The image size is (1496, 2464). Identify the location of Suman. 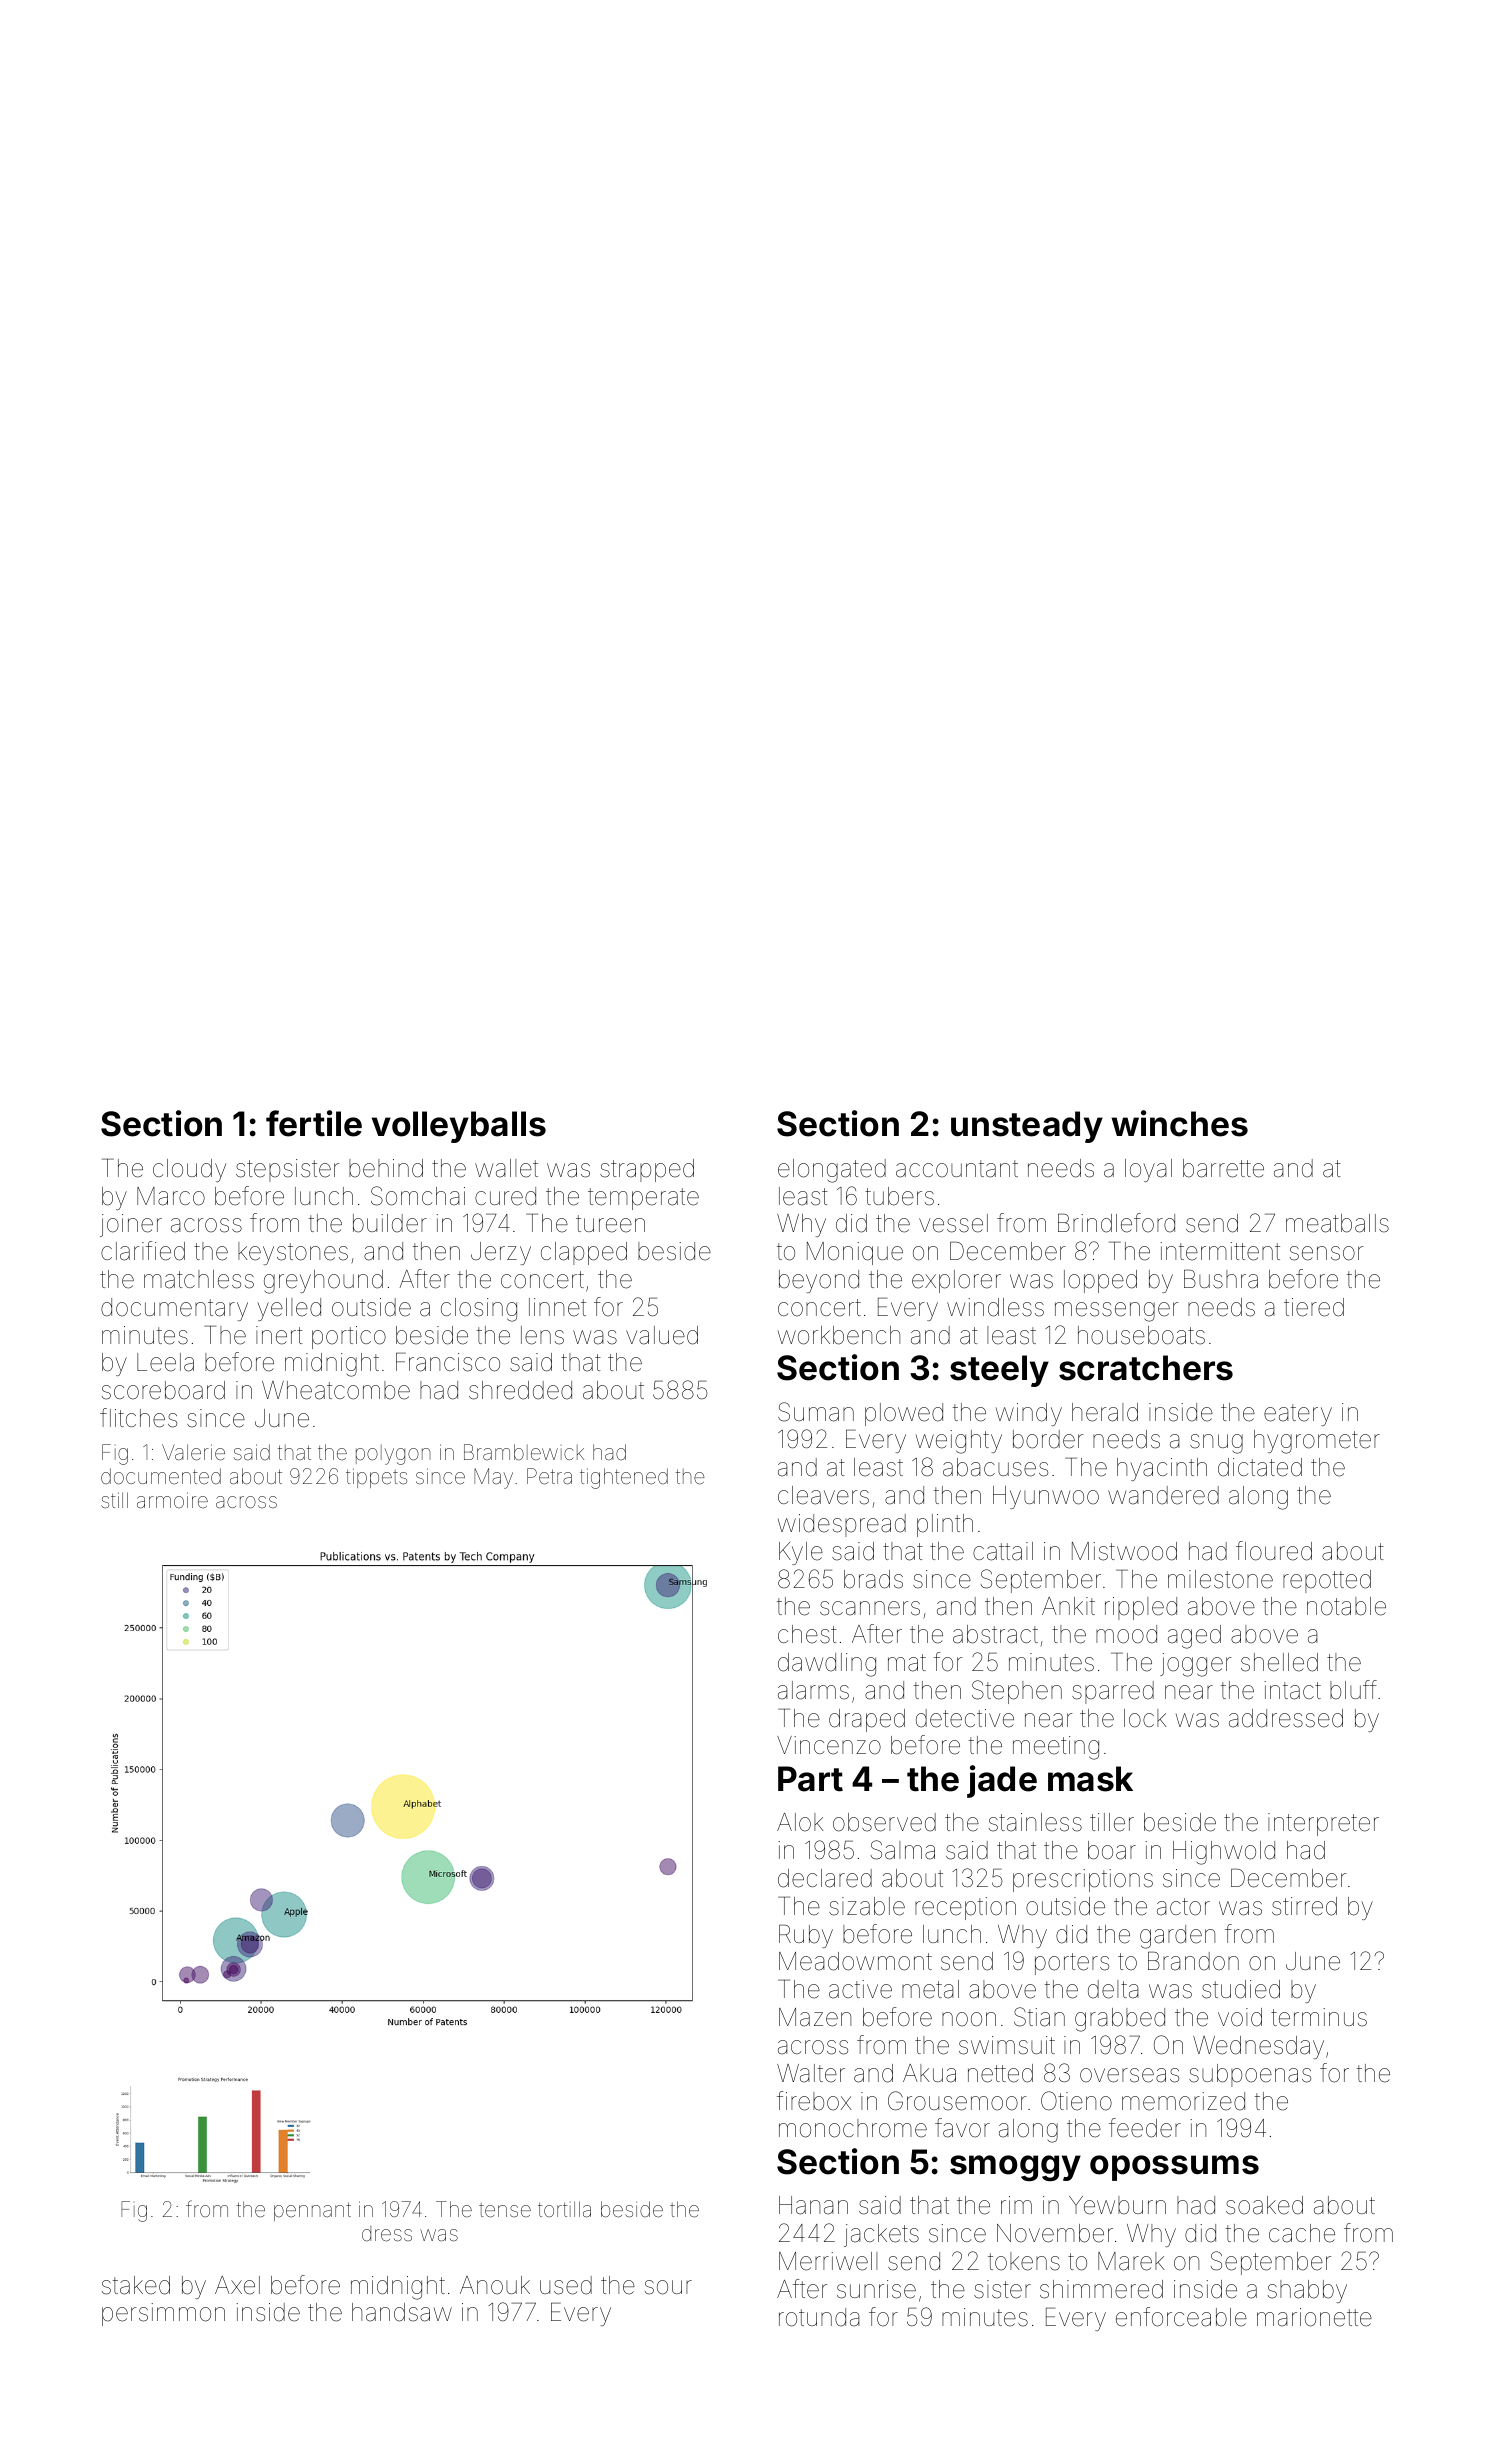
(816, 1412).
